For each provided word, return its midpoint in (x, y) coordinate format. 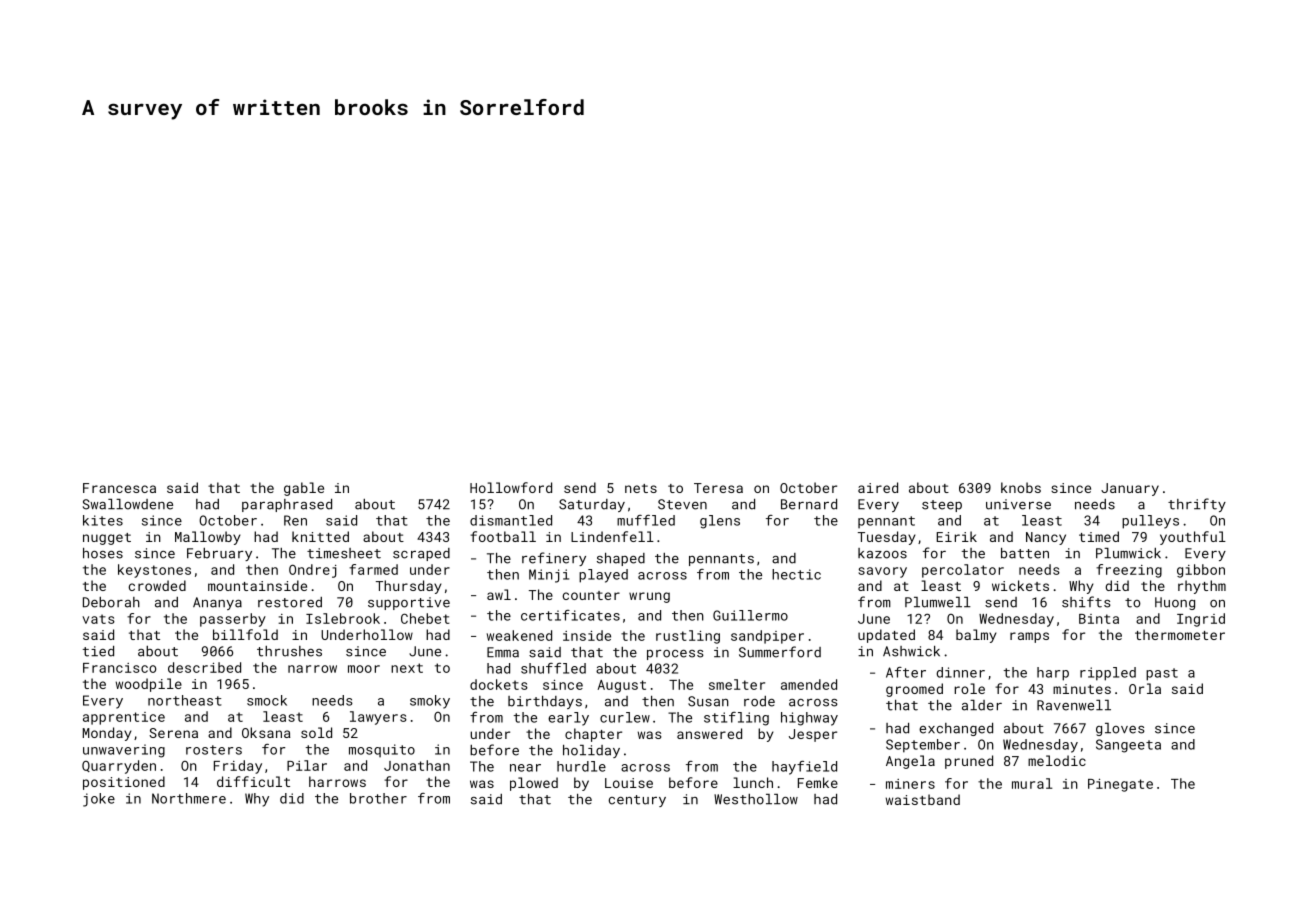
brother (378, 798)
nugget (107, 539)
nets (641, 488)
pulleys (1150, 522)
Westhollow (756, 799)
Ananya (217, 603)
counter (591, 595)
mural (1032, 783)
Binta (1099, 619)
